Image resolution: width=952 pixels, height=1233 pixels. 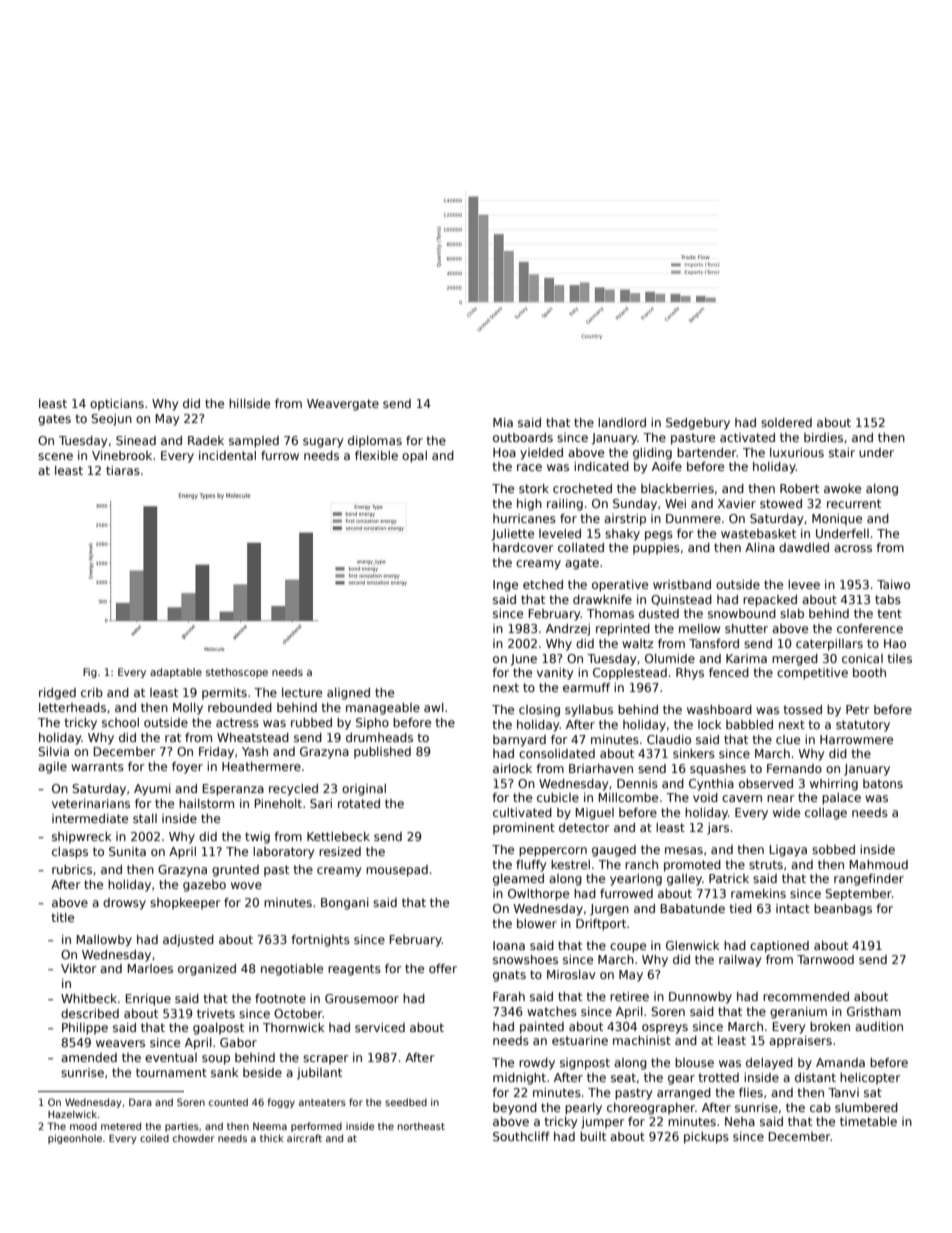 I want to click on shopkeeper, so click(x=185, y=904).
